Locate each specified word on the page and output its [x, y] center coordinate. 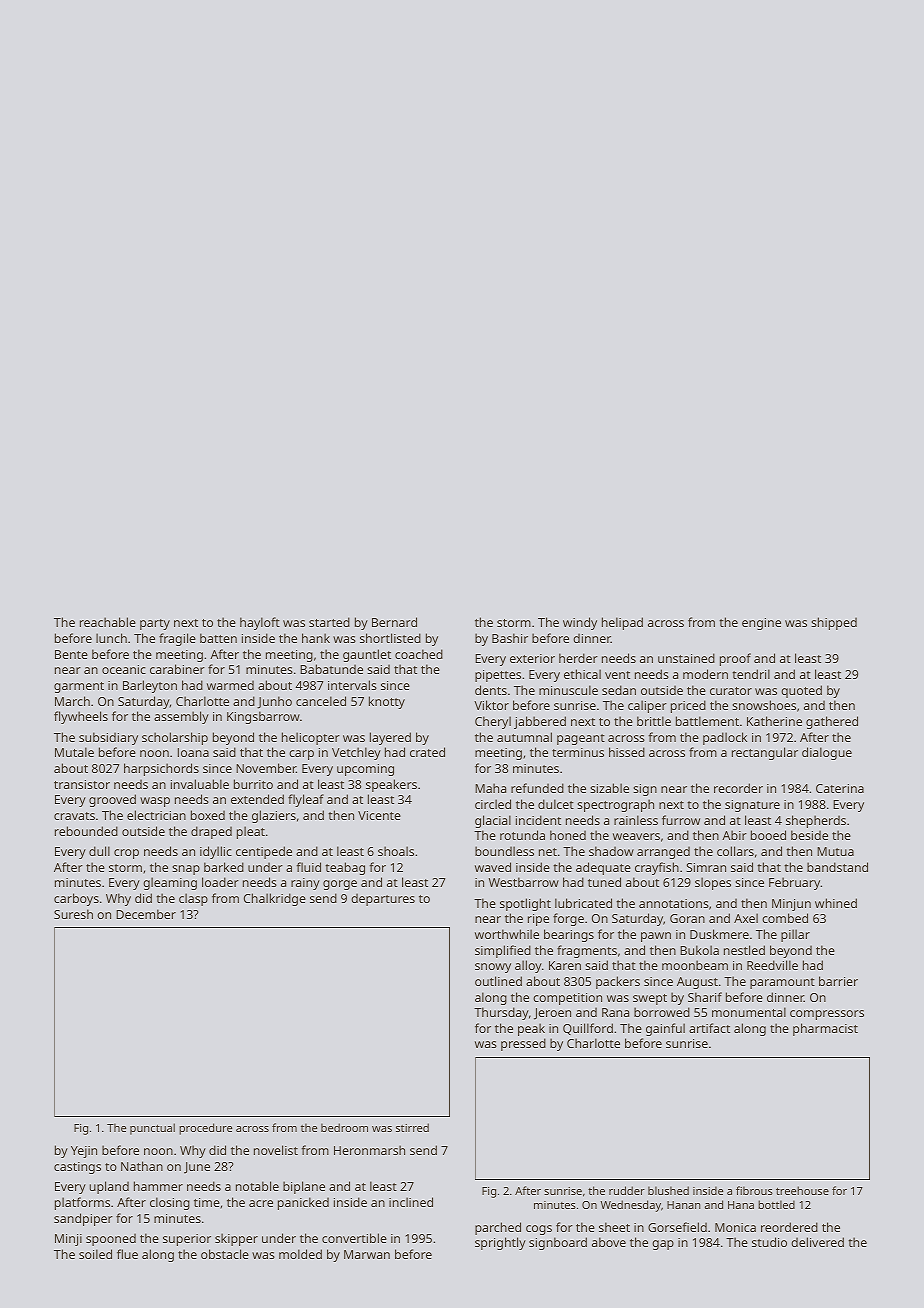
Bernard [394, 622]
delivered [817, 1242]
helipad [622, 623]
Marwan [367, 1254]
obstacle [225, 1254]
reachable [108, 622]
